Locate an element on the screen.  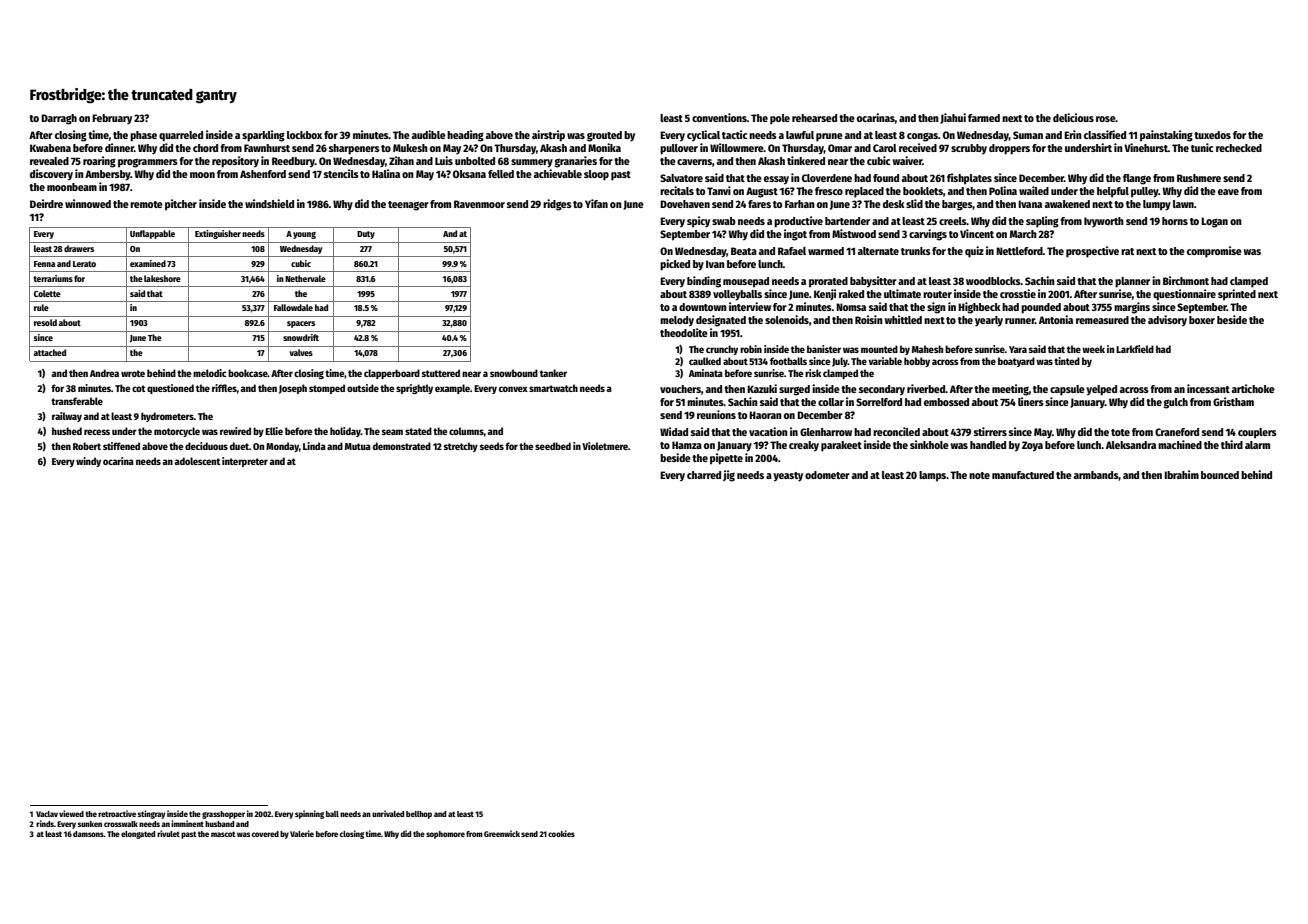
artichoke is located at coordinates (1253, 388).
